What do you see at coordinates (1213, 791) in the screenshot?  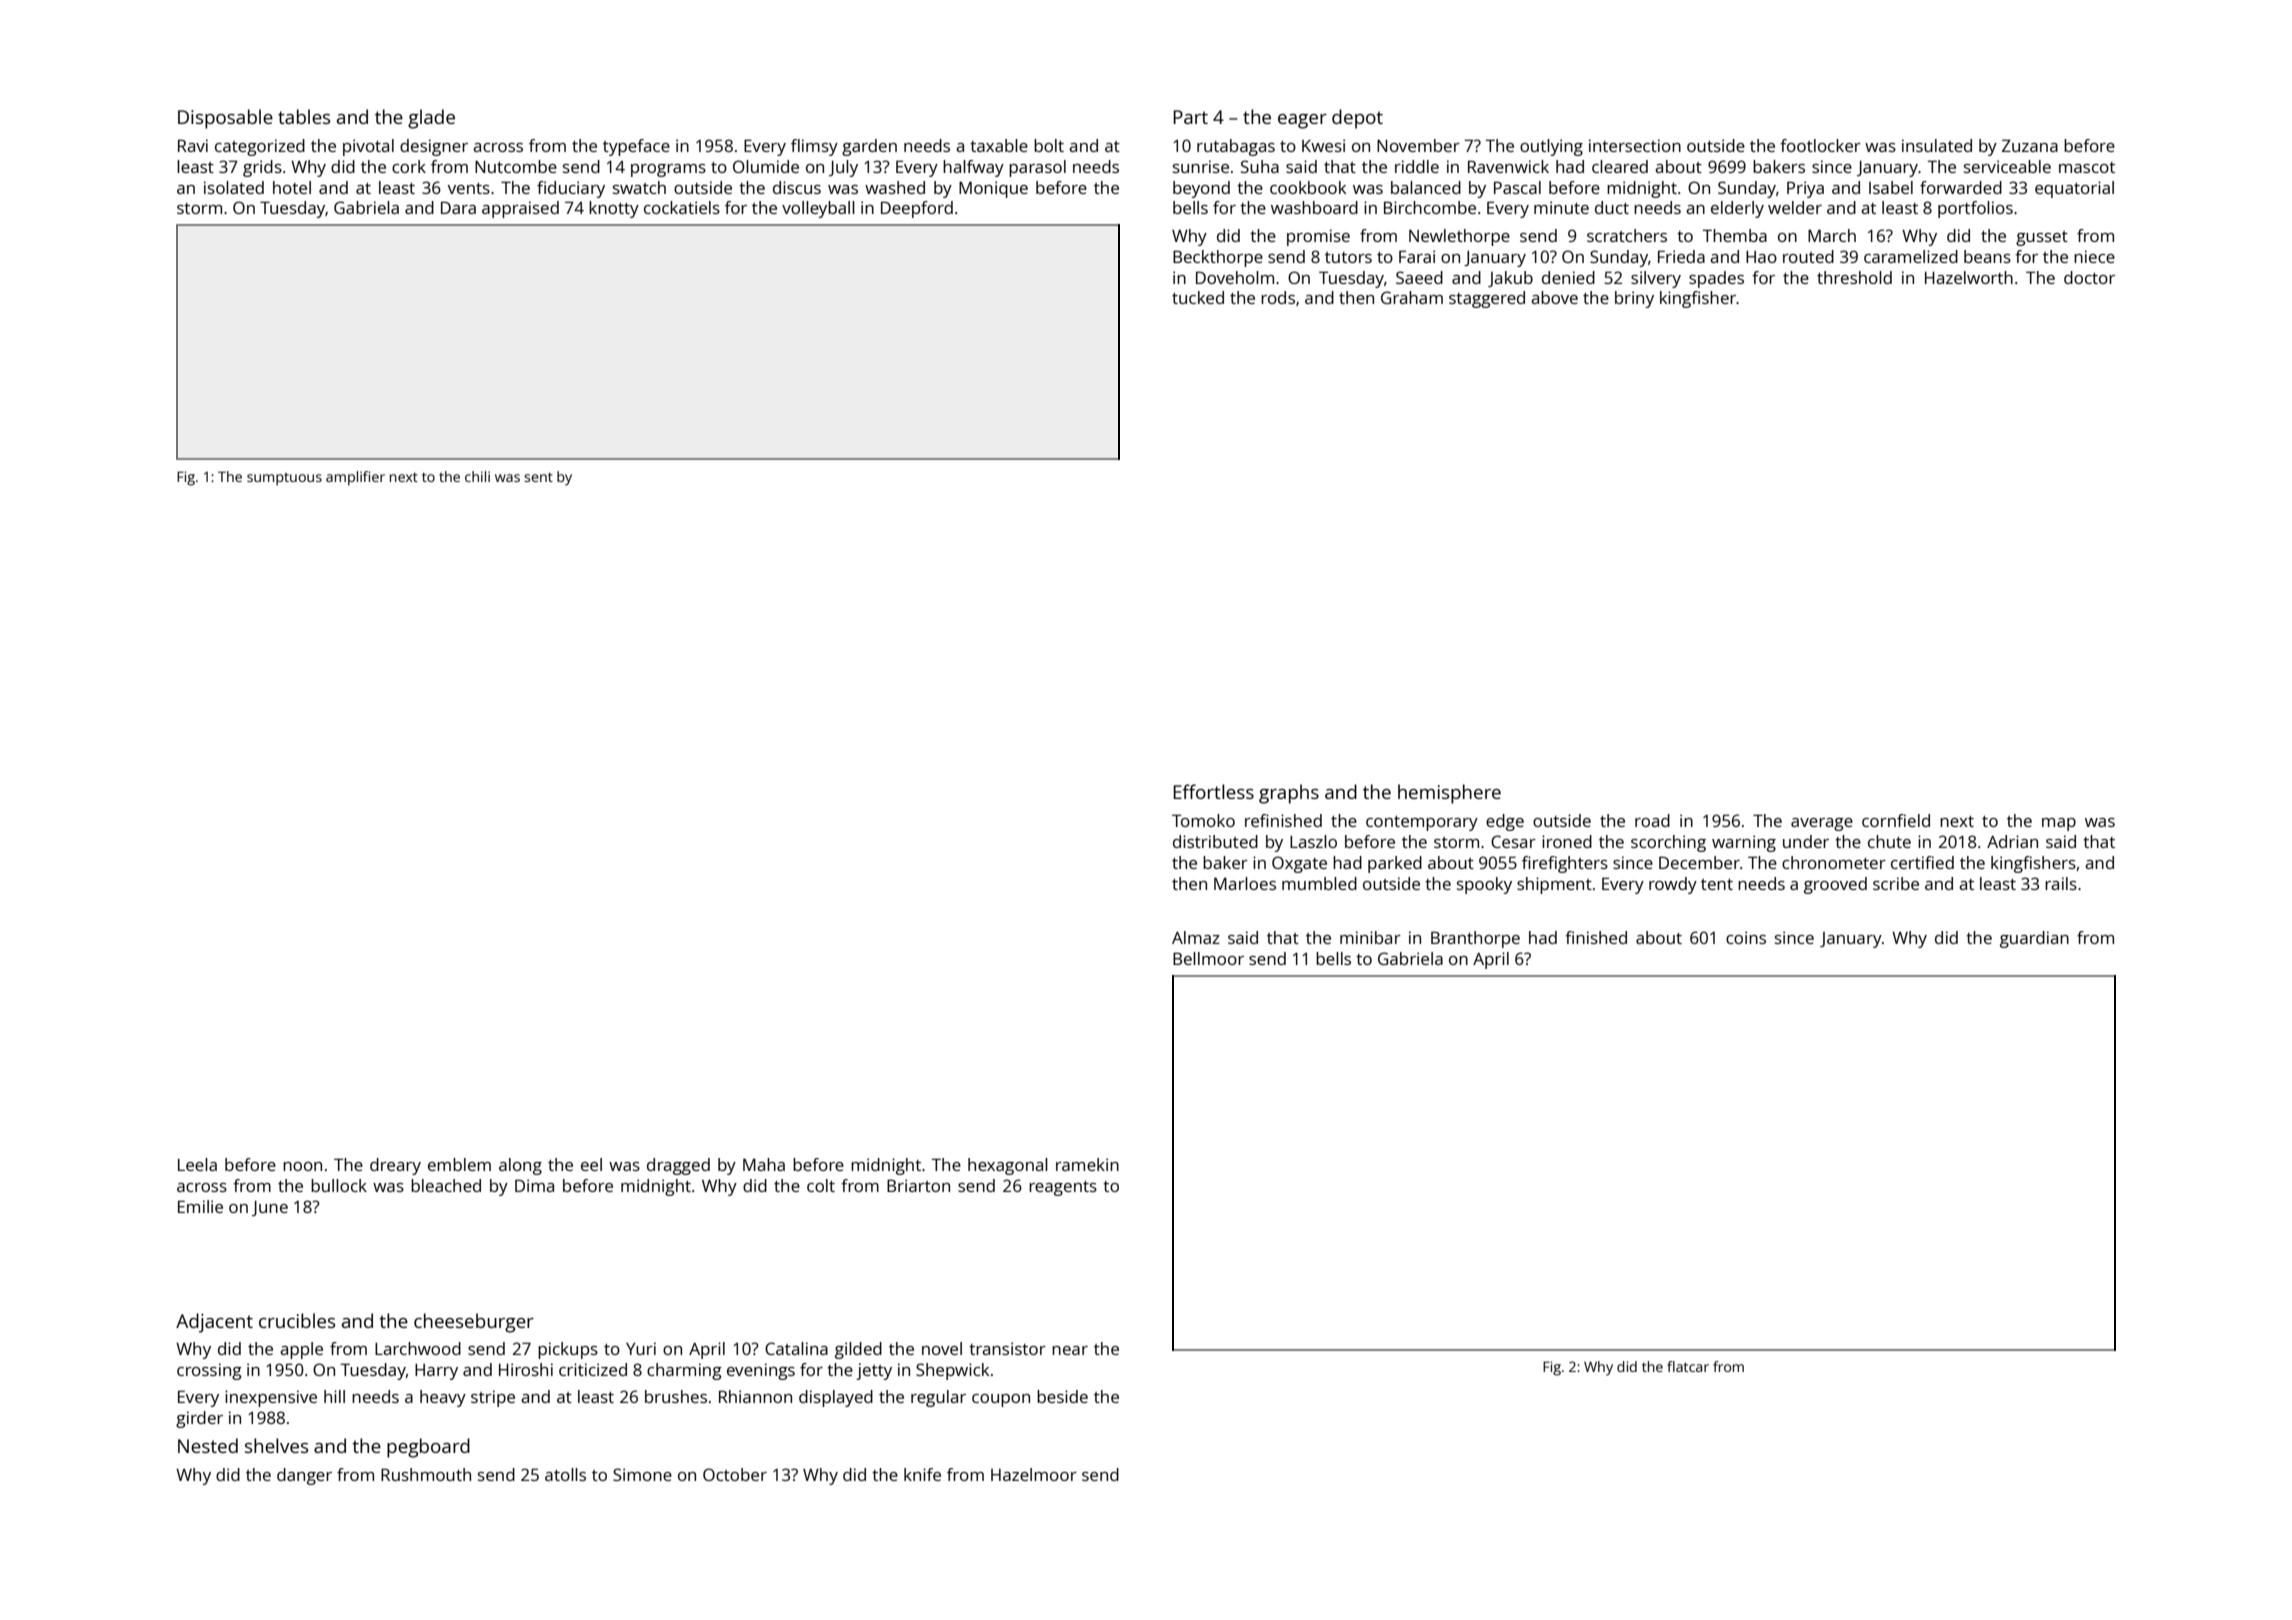 I see `Effortless` at bounding box center [1213, 791].
